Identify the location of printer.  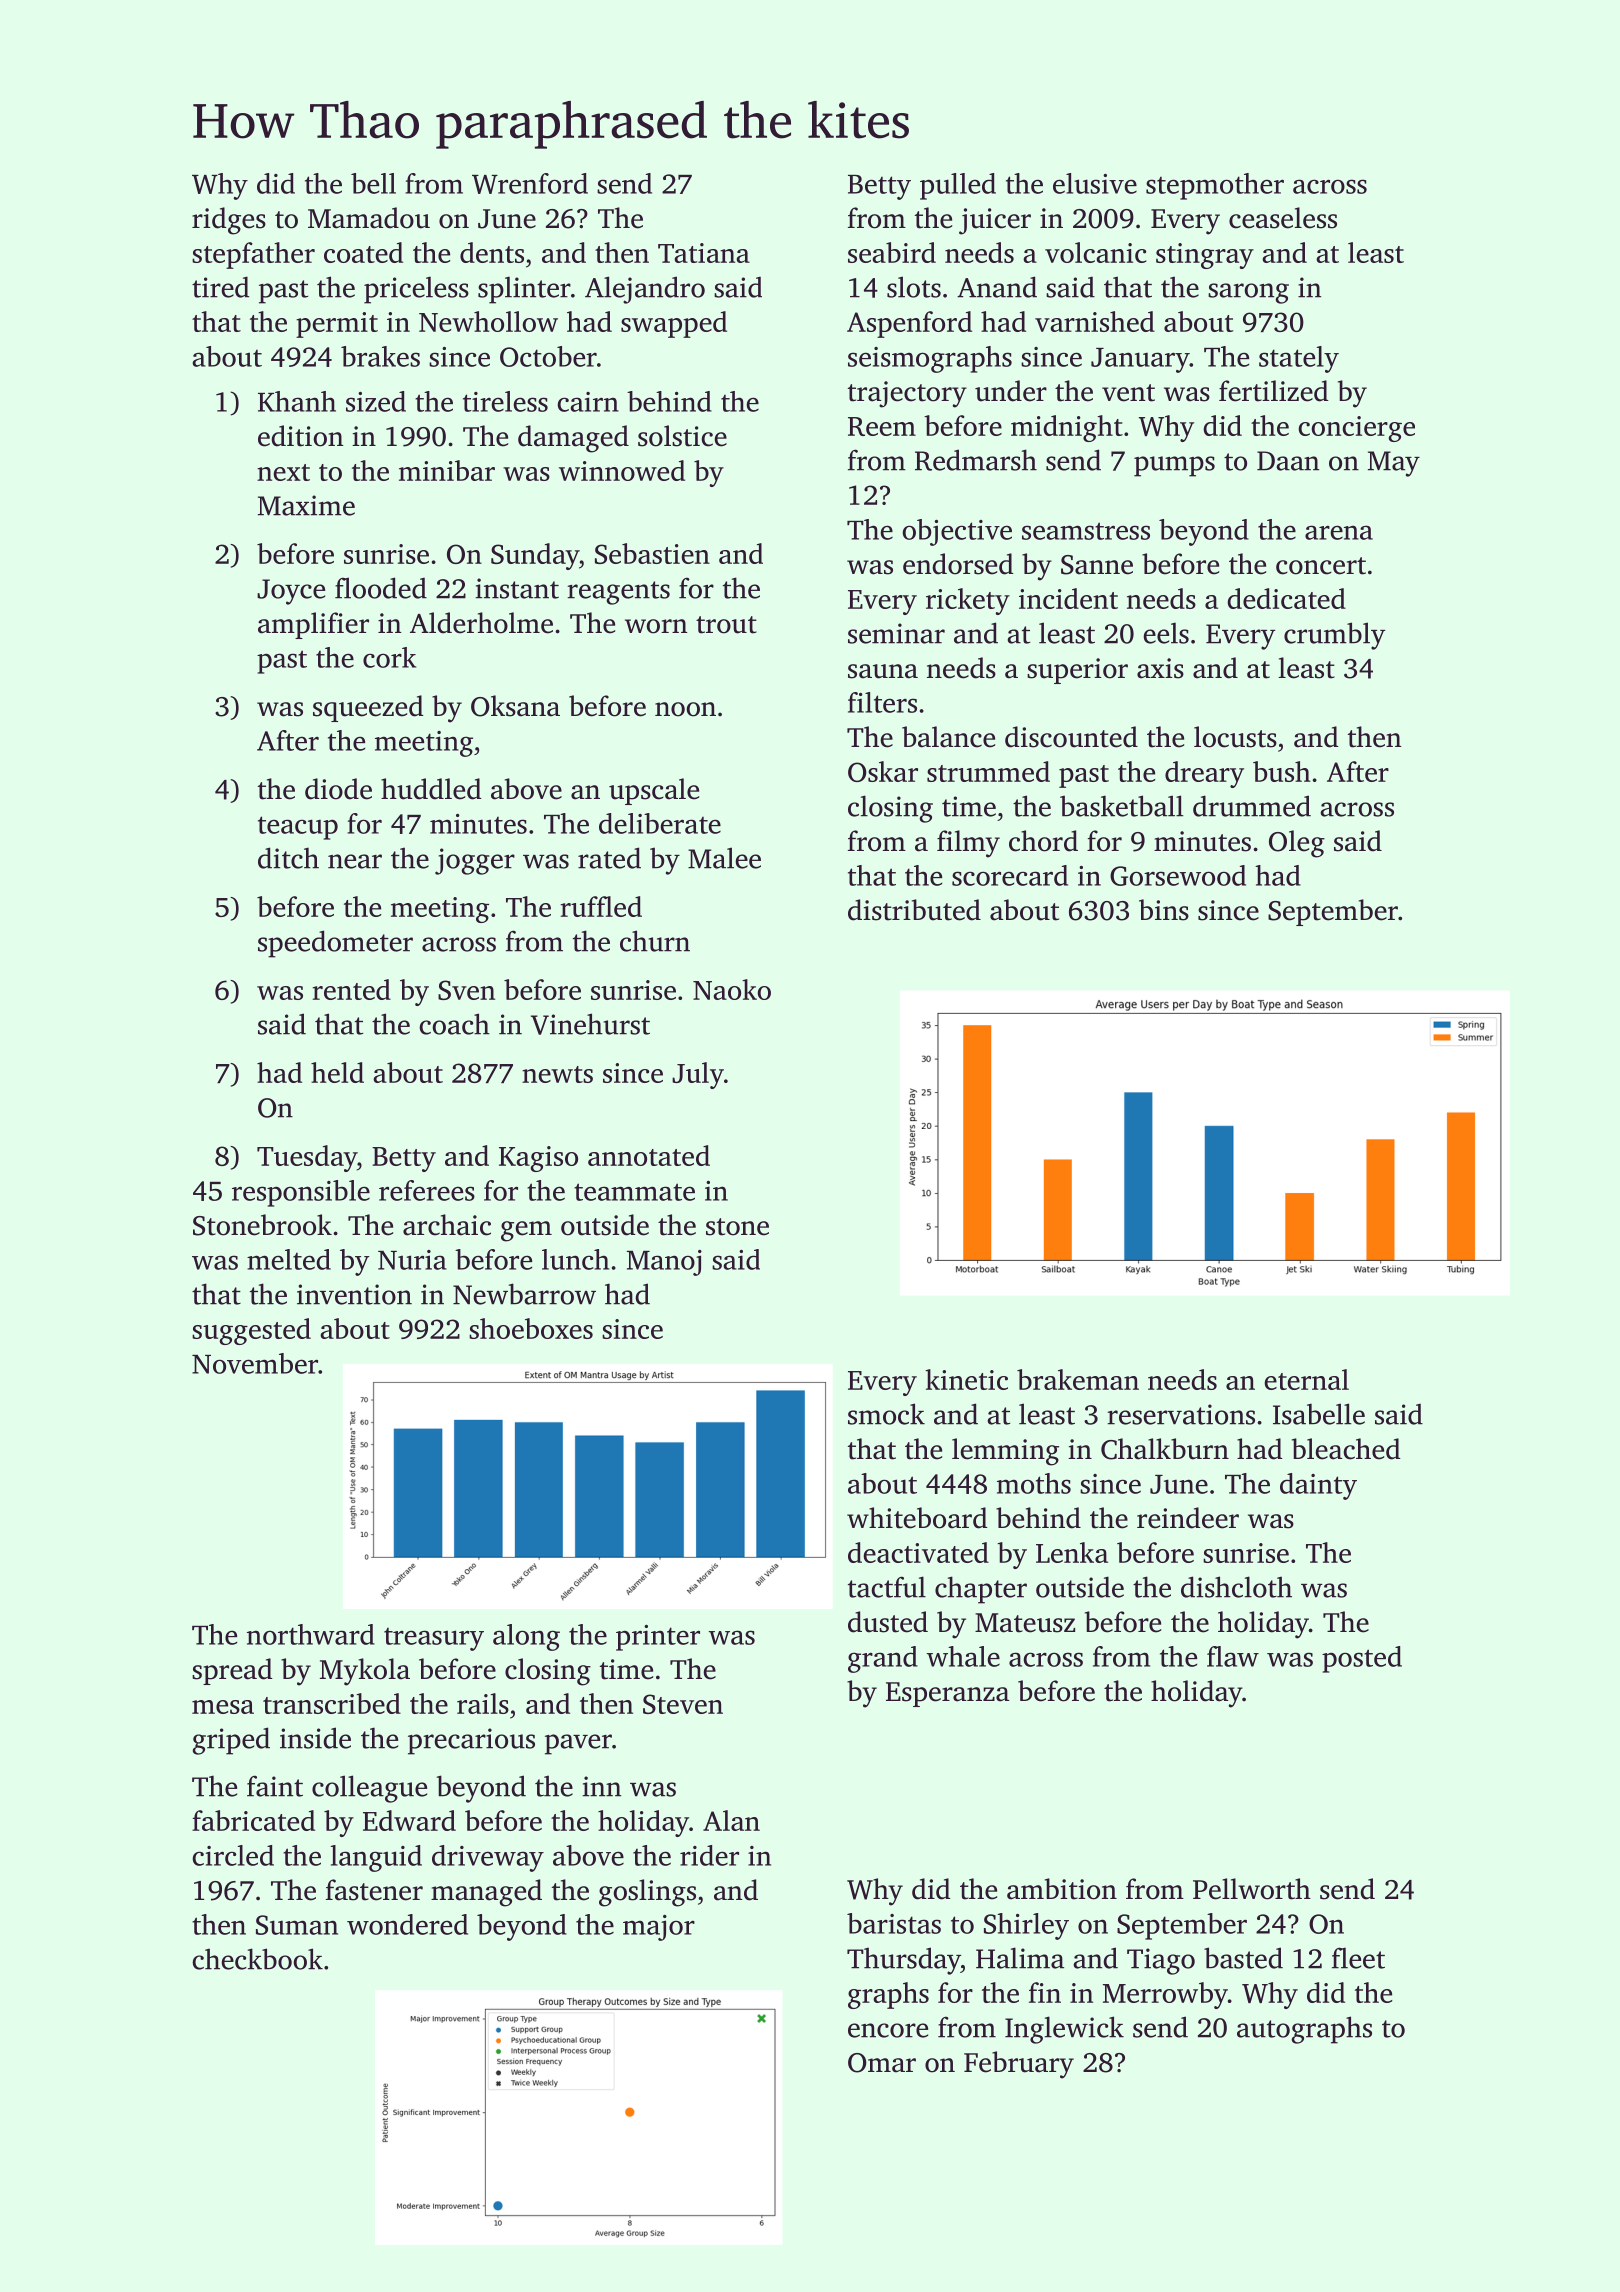
(658, 1638).
